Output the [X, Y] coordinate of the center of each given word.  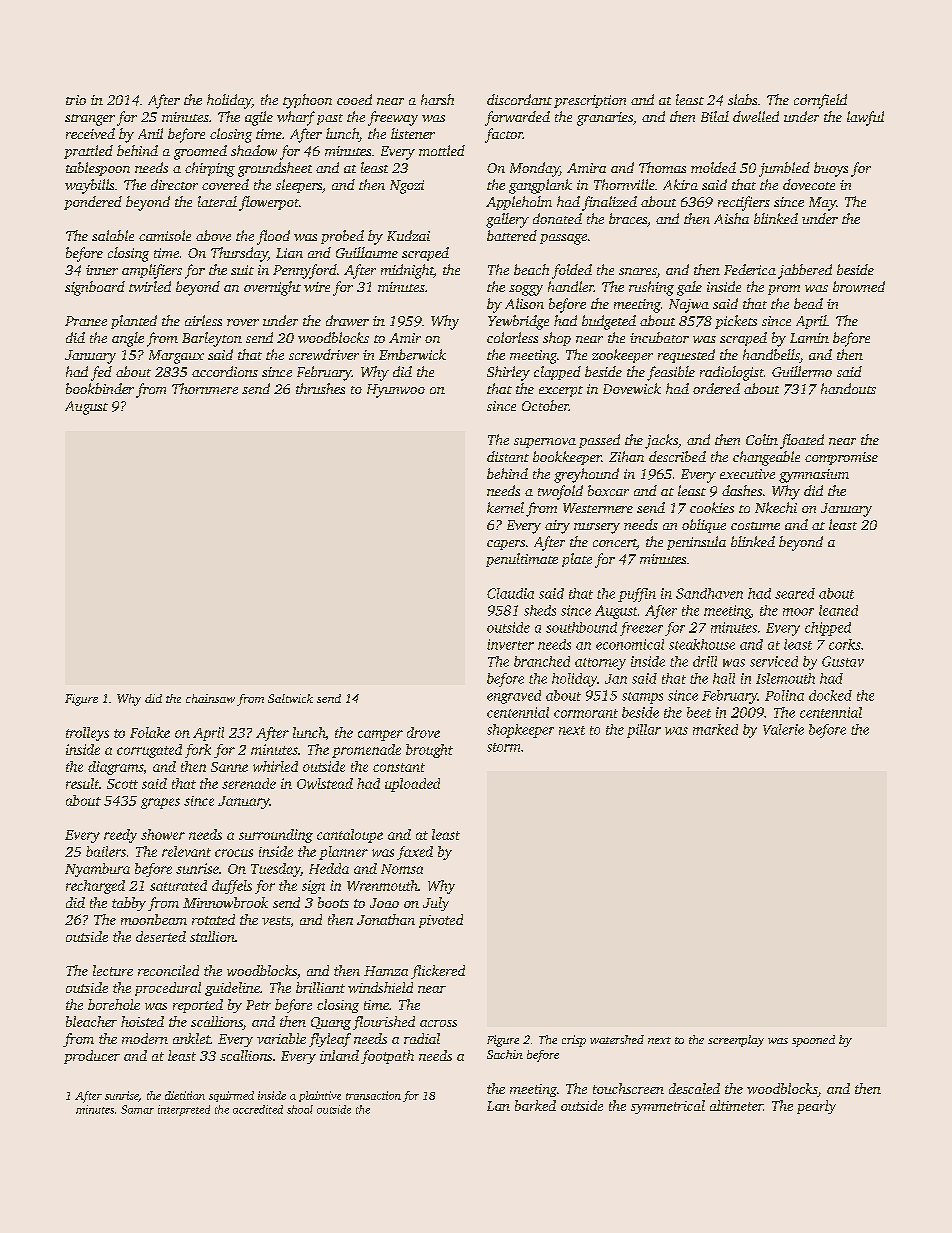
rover [243, 322]
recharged [95, 887]
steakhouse [702, 644]
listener [413, 133]
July [436, 904]
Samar [137, 1109]
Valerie [783, 729]
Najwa [689, 306]
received [90, 133]
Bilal [715, 116]
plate [577, 560]
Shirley [508, 373]
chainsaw [210, 698]
